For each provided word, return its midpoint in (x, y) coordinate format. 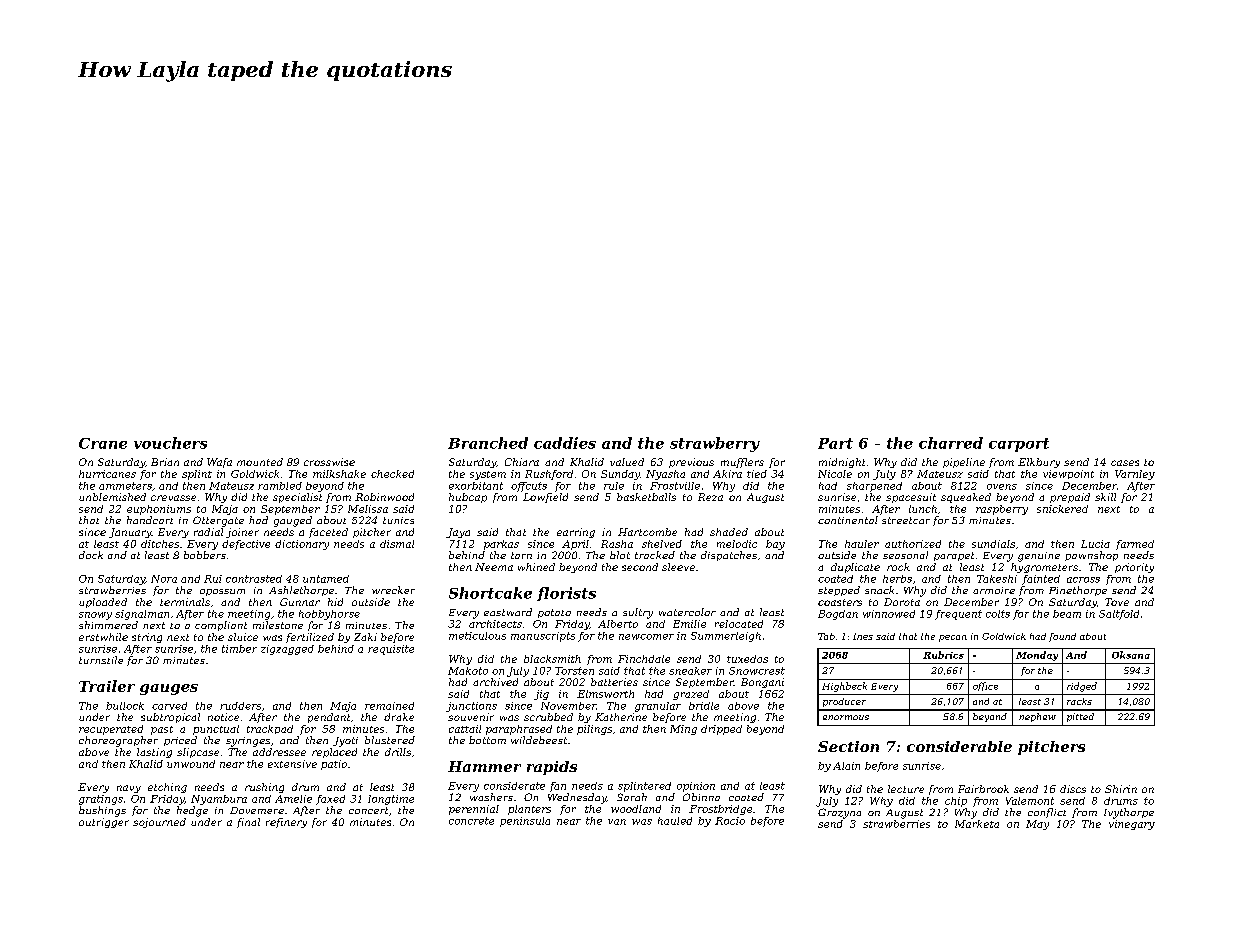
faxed (330, 800)
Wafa (219, 463)
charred (951, 443)
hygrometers (1044, 568)
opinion (696, 787)
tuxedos (747, 659)
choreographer (118, 741)
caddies (565, 443)
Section (848, 746)
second (640, 567)
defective (246, 545)
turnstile (101, 660)
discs (1073, 789)
